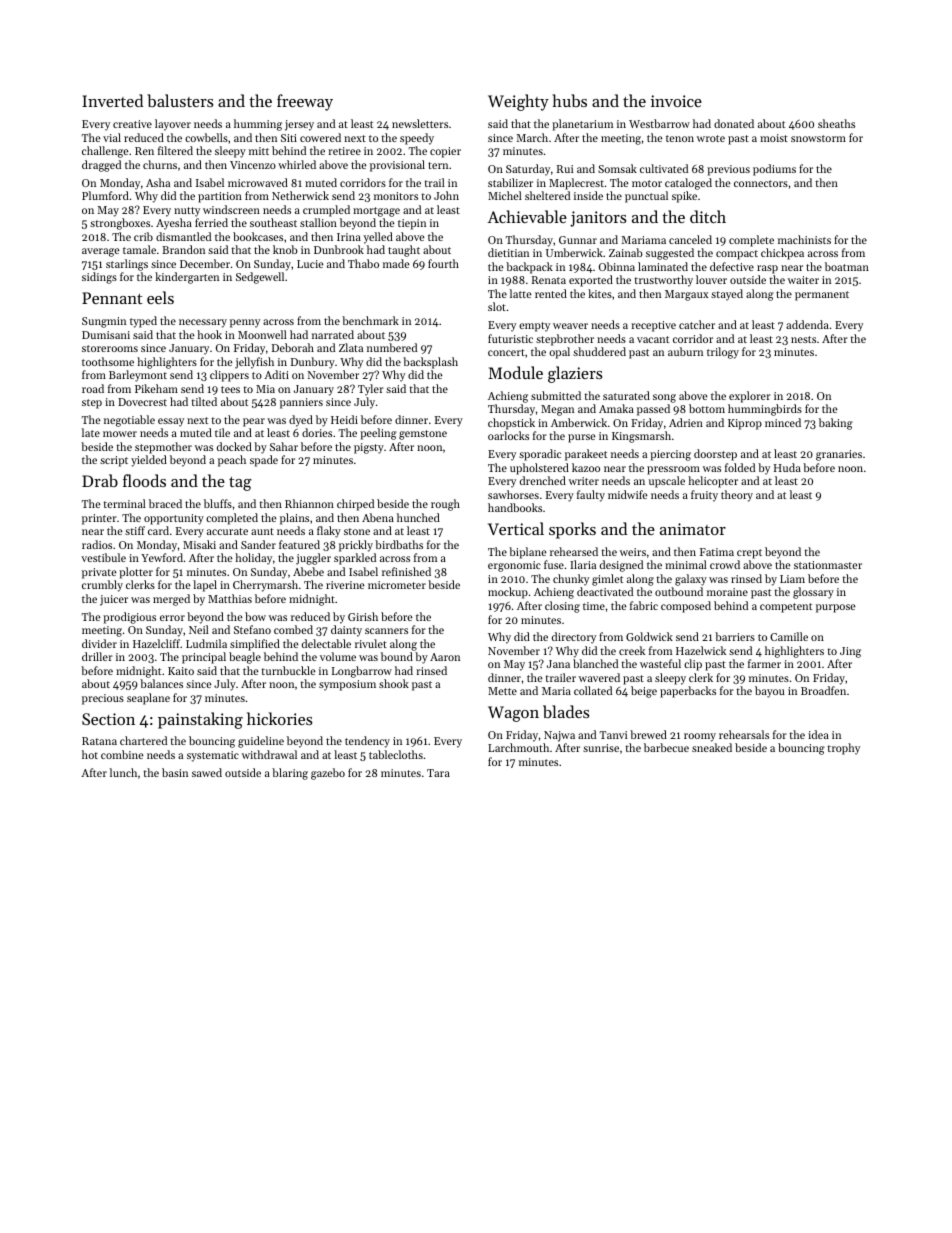 This screenshot has height=1233, width=952. What do you see at coordinates (697, 324) in the screenshot?
I see `catcher` at bounding box center [697, 324].
